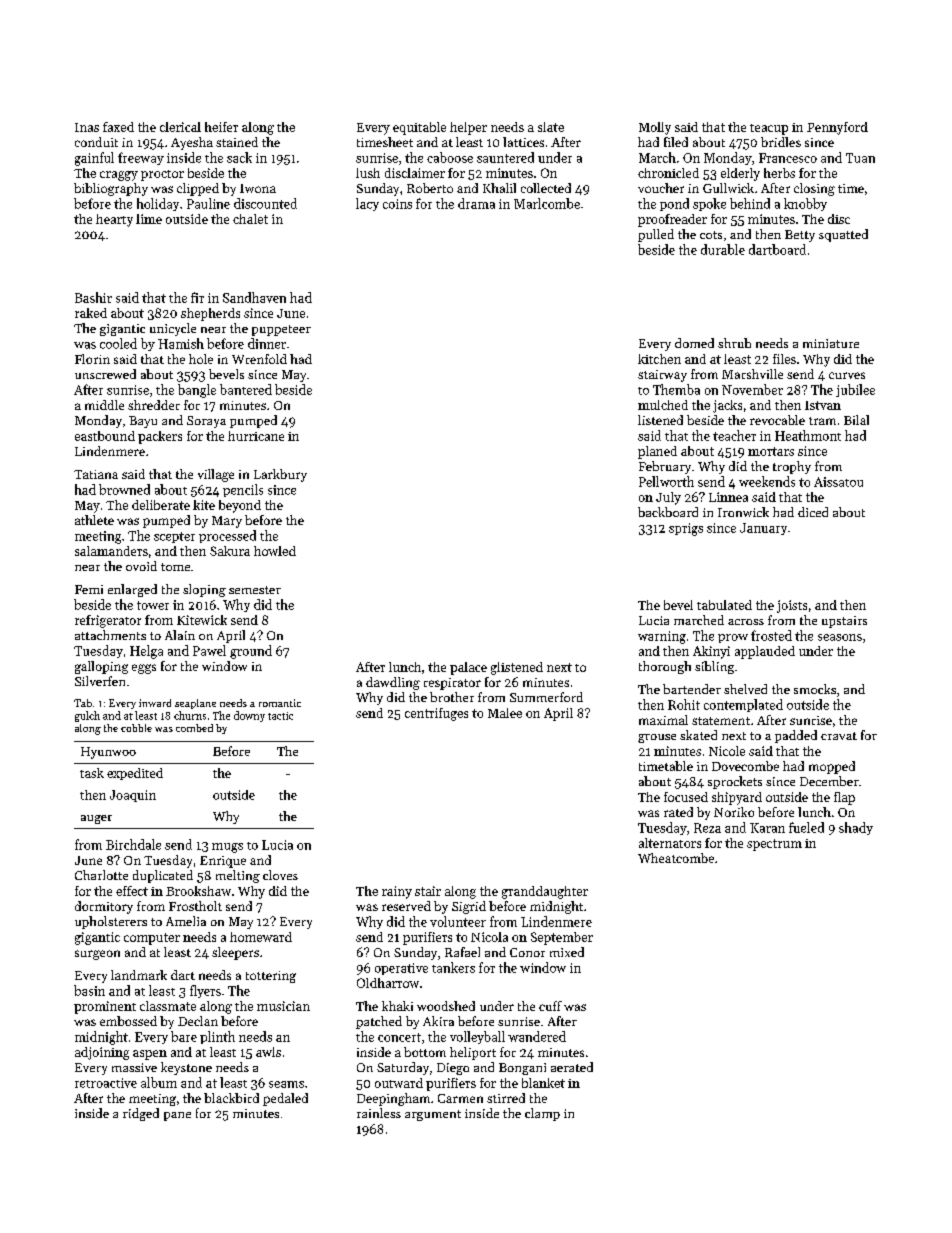  What do you see at coordinates (659, 359) in the screenshot?
I see `kitchen` at bounding box center [659, 359].
